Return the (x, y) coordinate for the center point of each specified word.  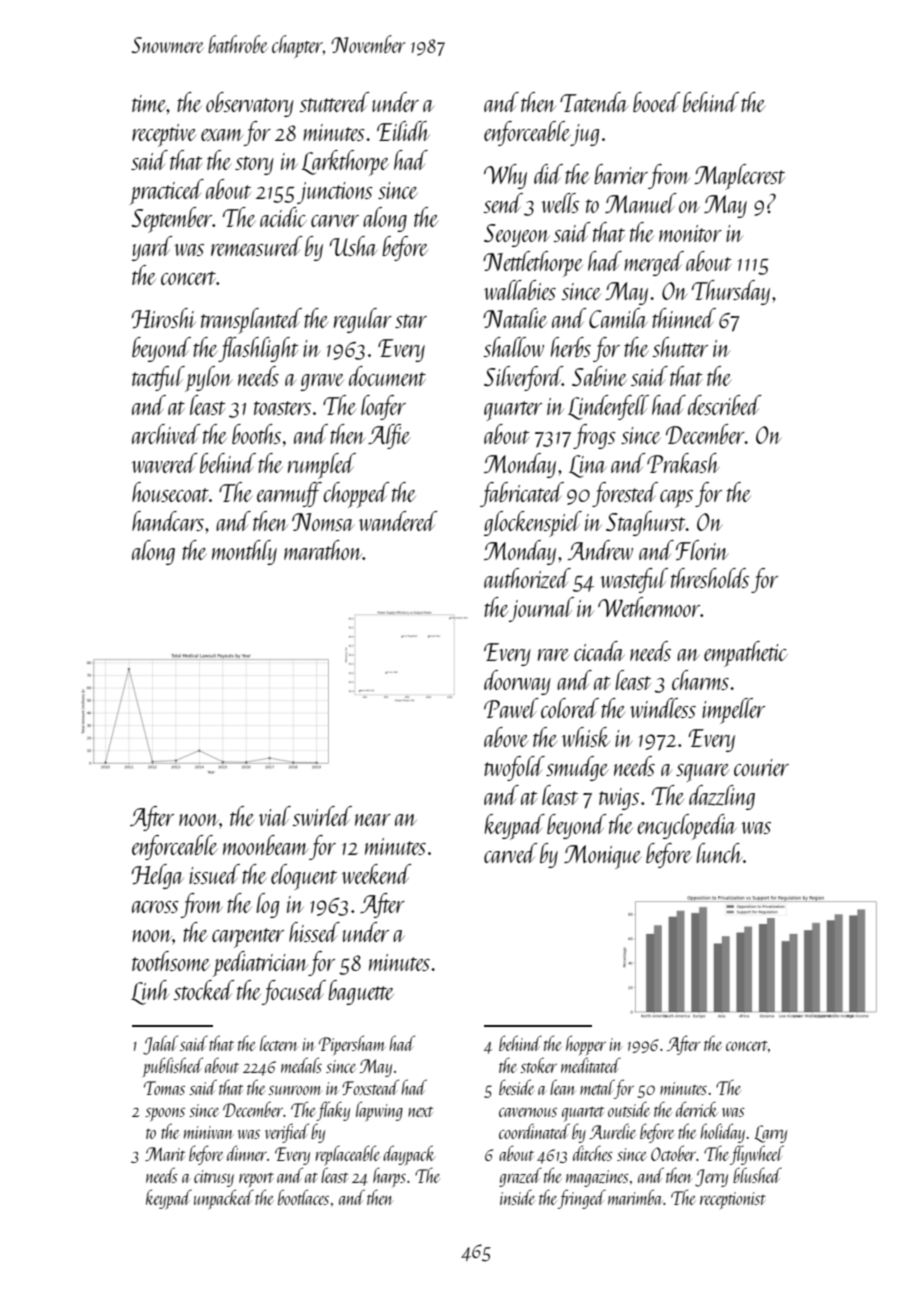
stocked (204, 990)
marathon (323, 550)
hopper (586, 1045)
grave (322, 382)
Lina (588, 466)
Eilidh (403, 131)
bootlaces (303, 1197)
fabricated (522, 494)
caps (676, 499)
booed (657, 102)
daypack (409, 1155)
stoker (538, 1065)
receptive (164, 135)
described (725, 405)
